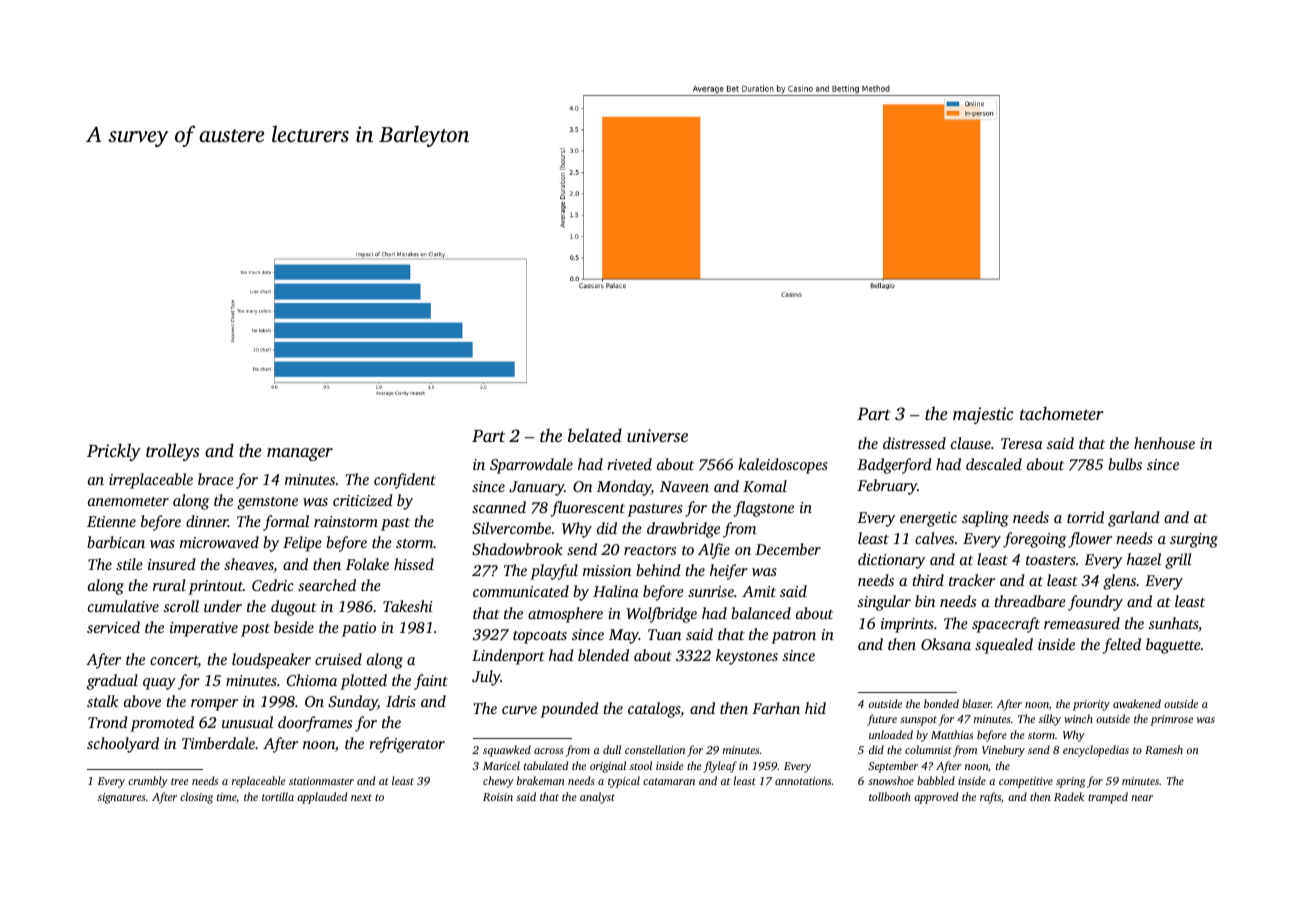  Describe the element at coordinates (1062, 413) in the screenshot. I see `tachometer` at that location.
